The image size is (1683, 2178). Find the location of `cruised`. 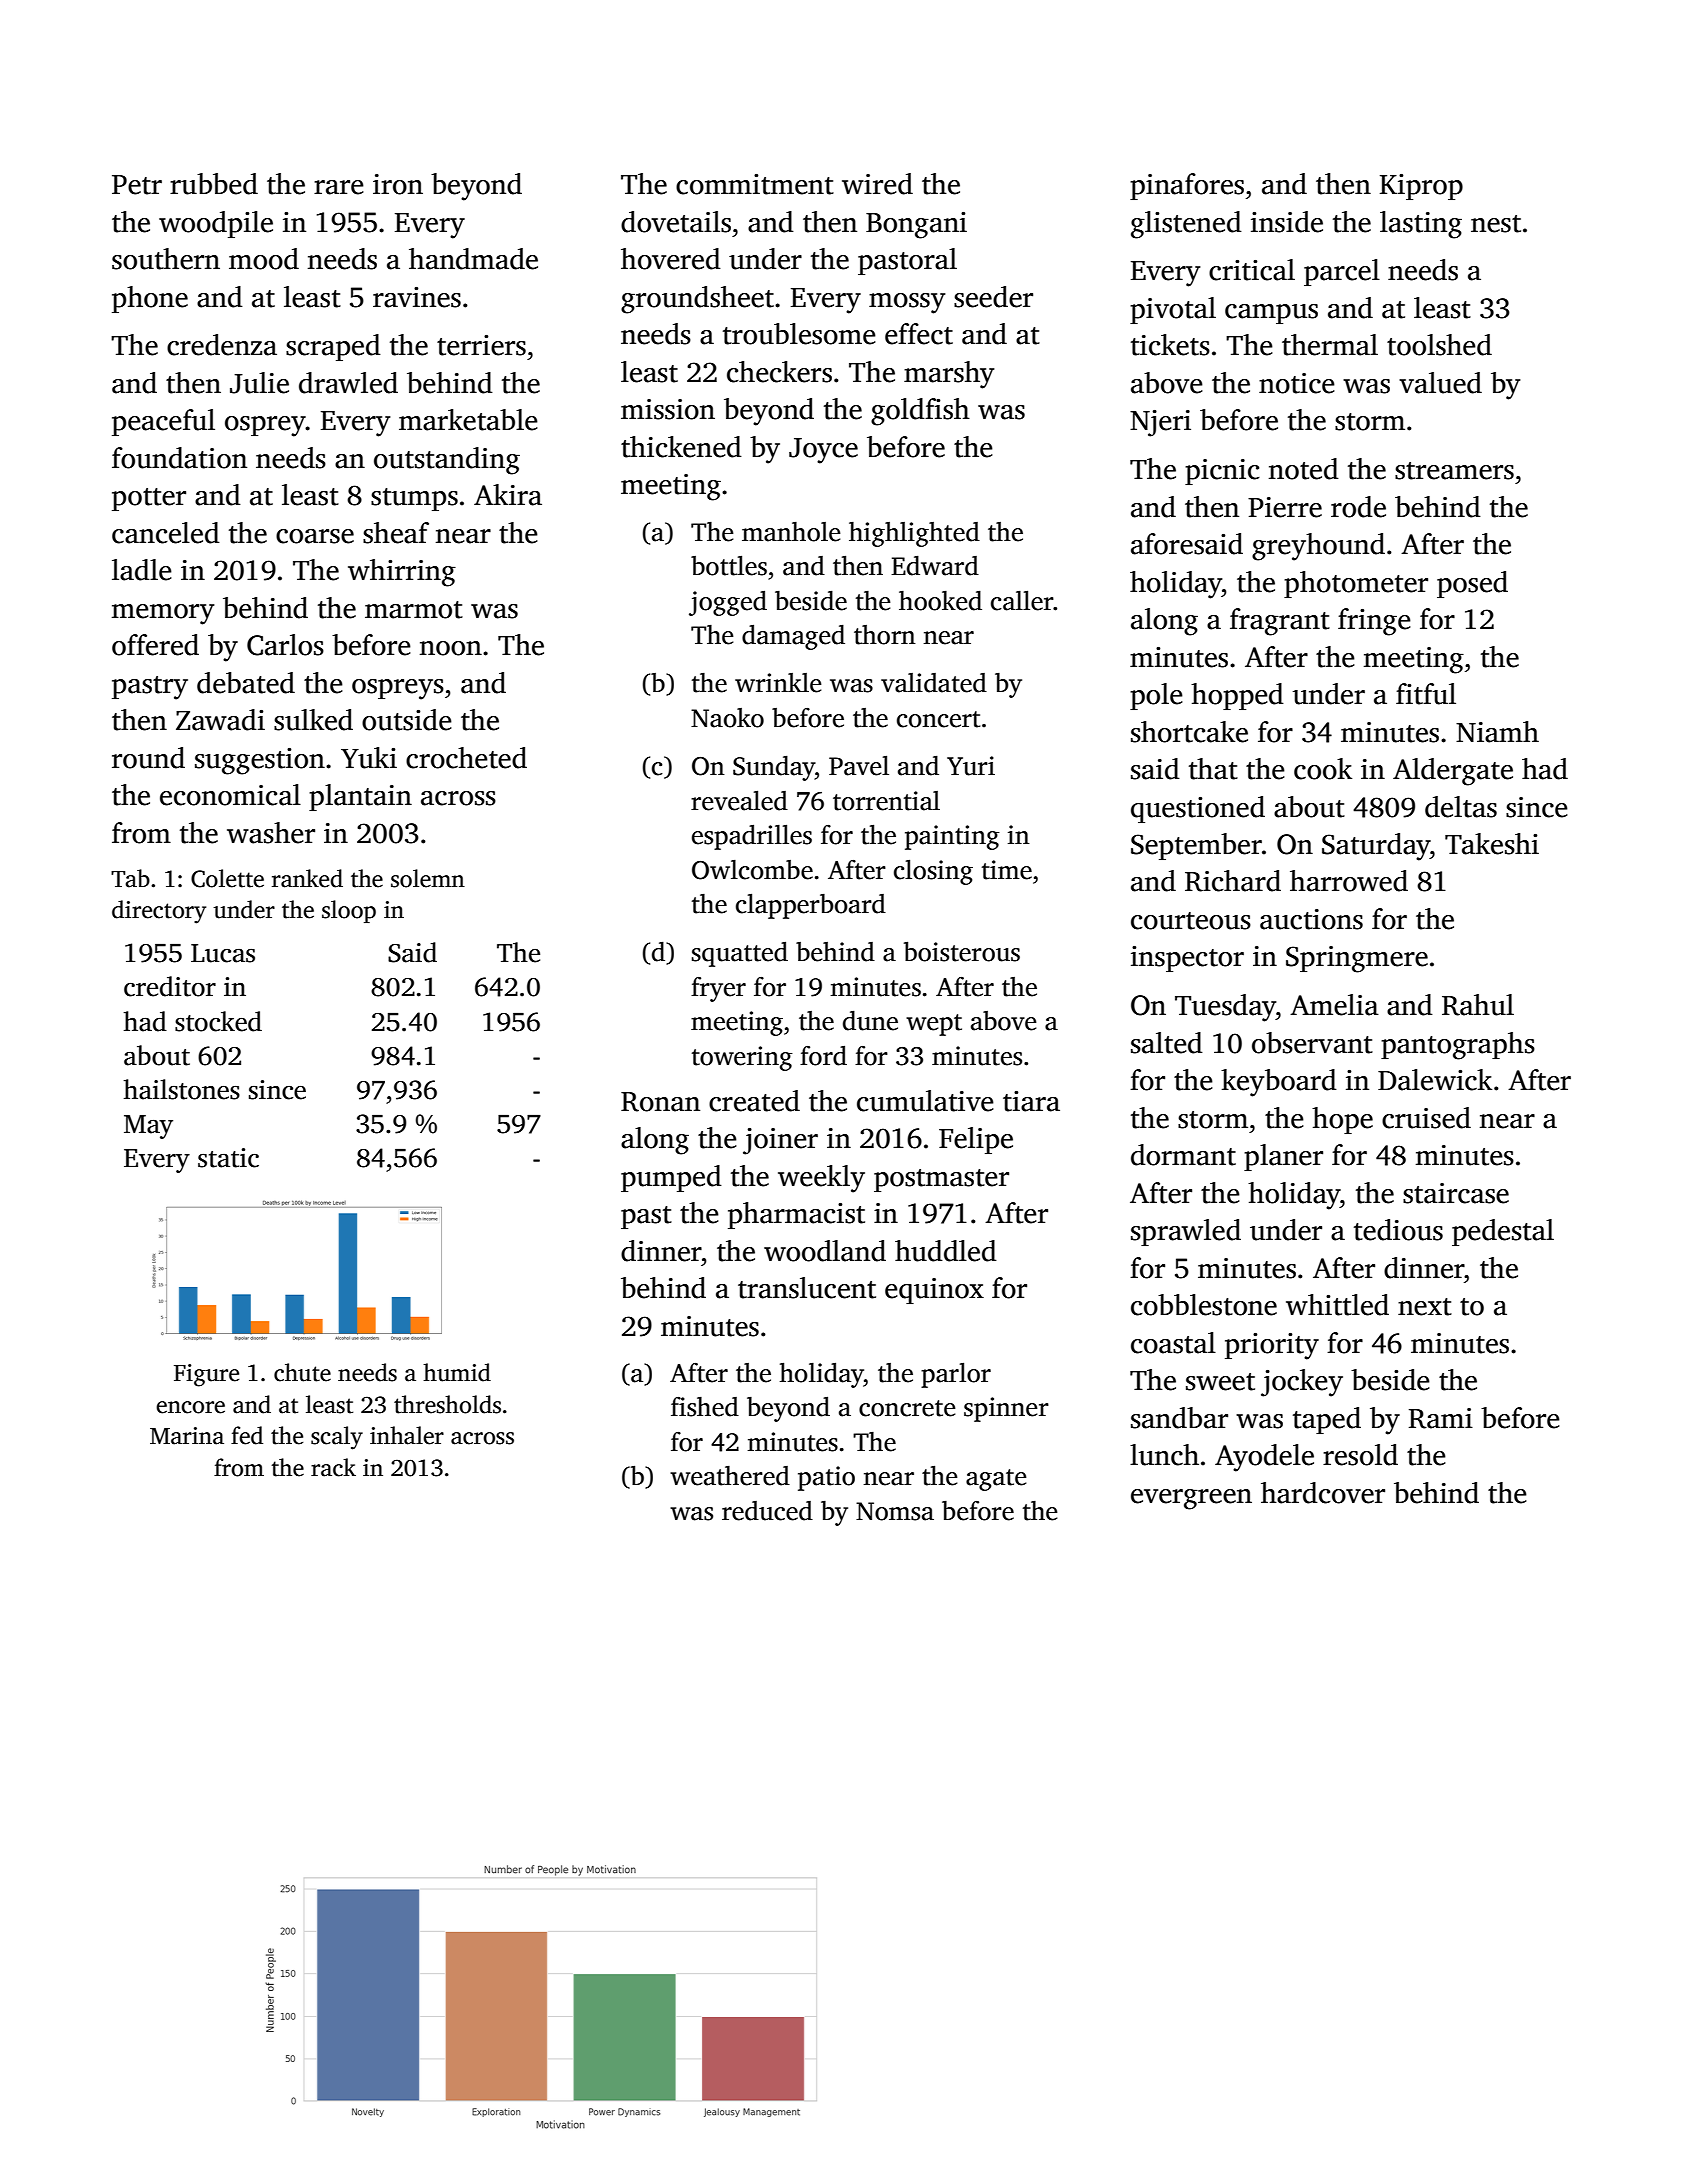

cruised is located at coordinates (1426, 1118).
